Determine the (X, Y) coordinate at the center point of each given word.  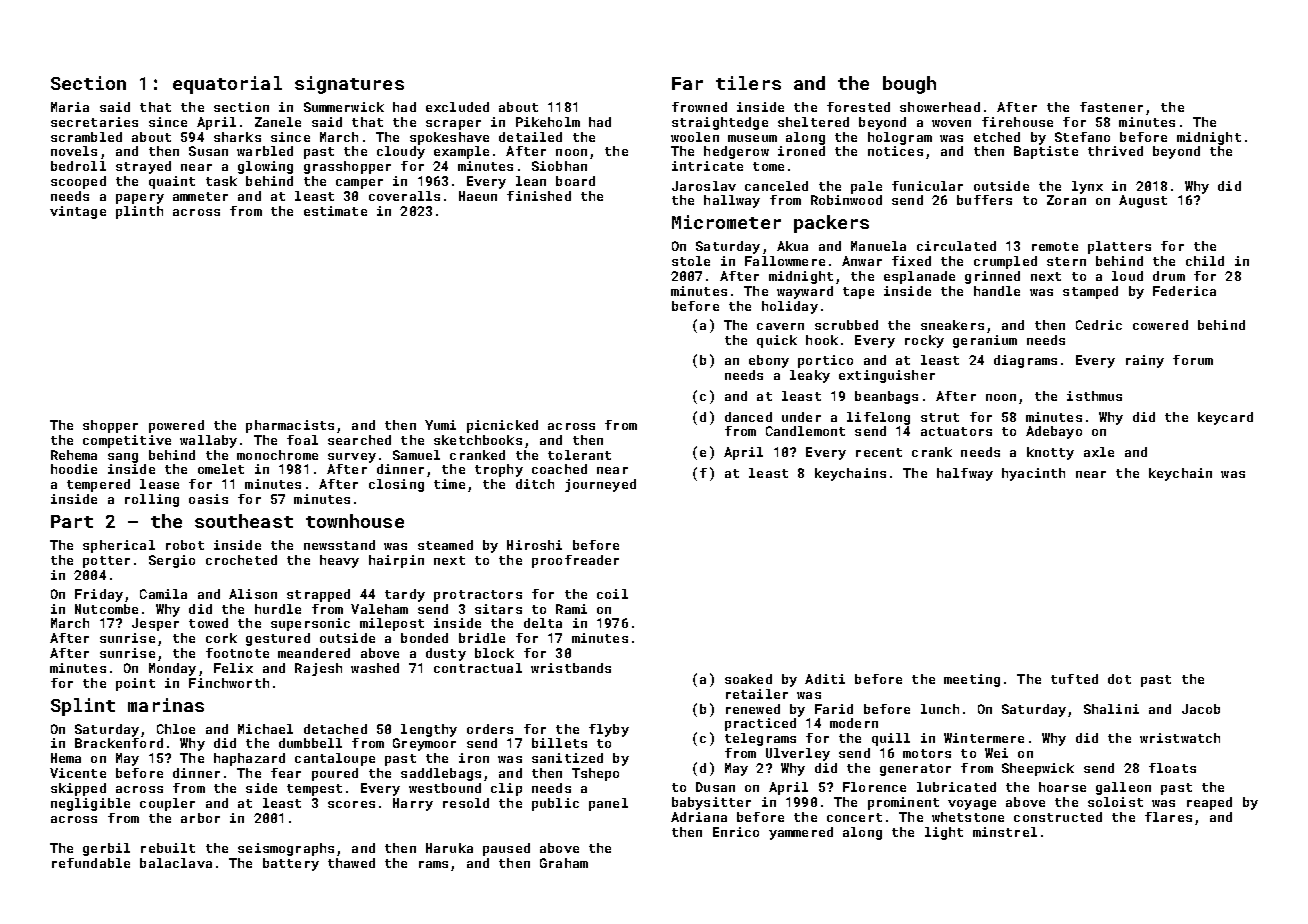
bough (909, 85)
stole (691, 261)
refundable (91, 863)
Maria (70, 107)
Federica (1184, 291)
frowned (699, 107)
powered (176, 426)
